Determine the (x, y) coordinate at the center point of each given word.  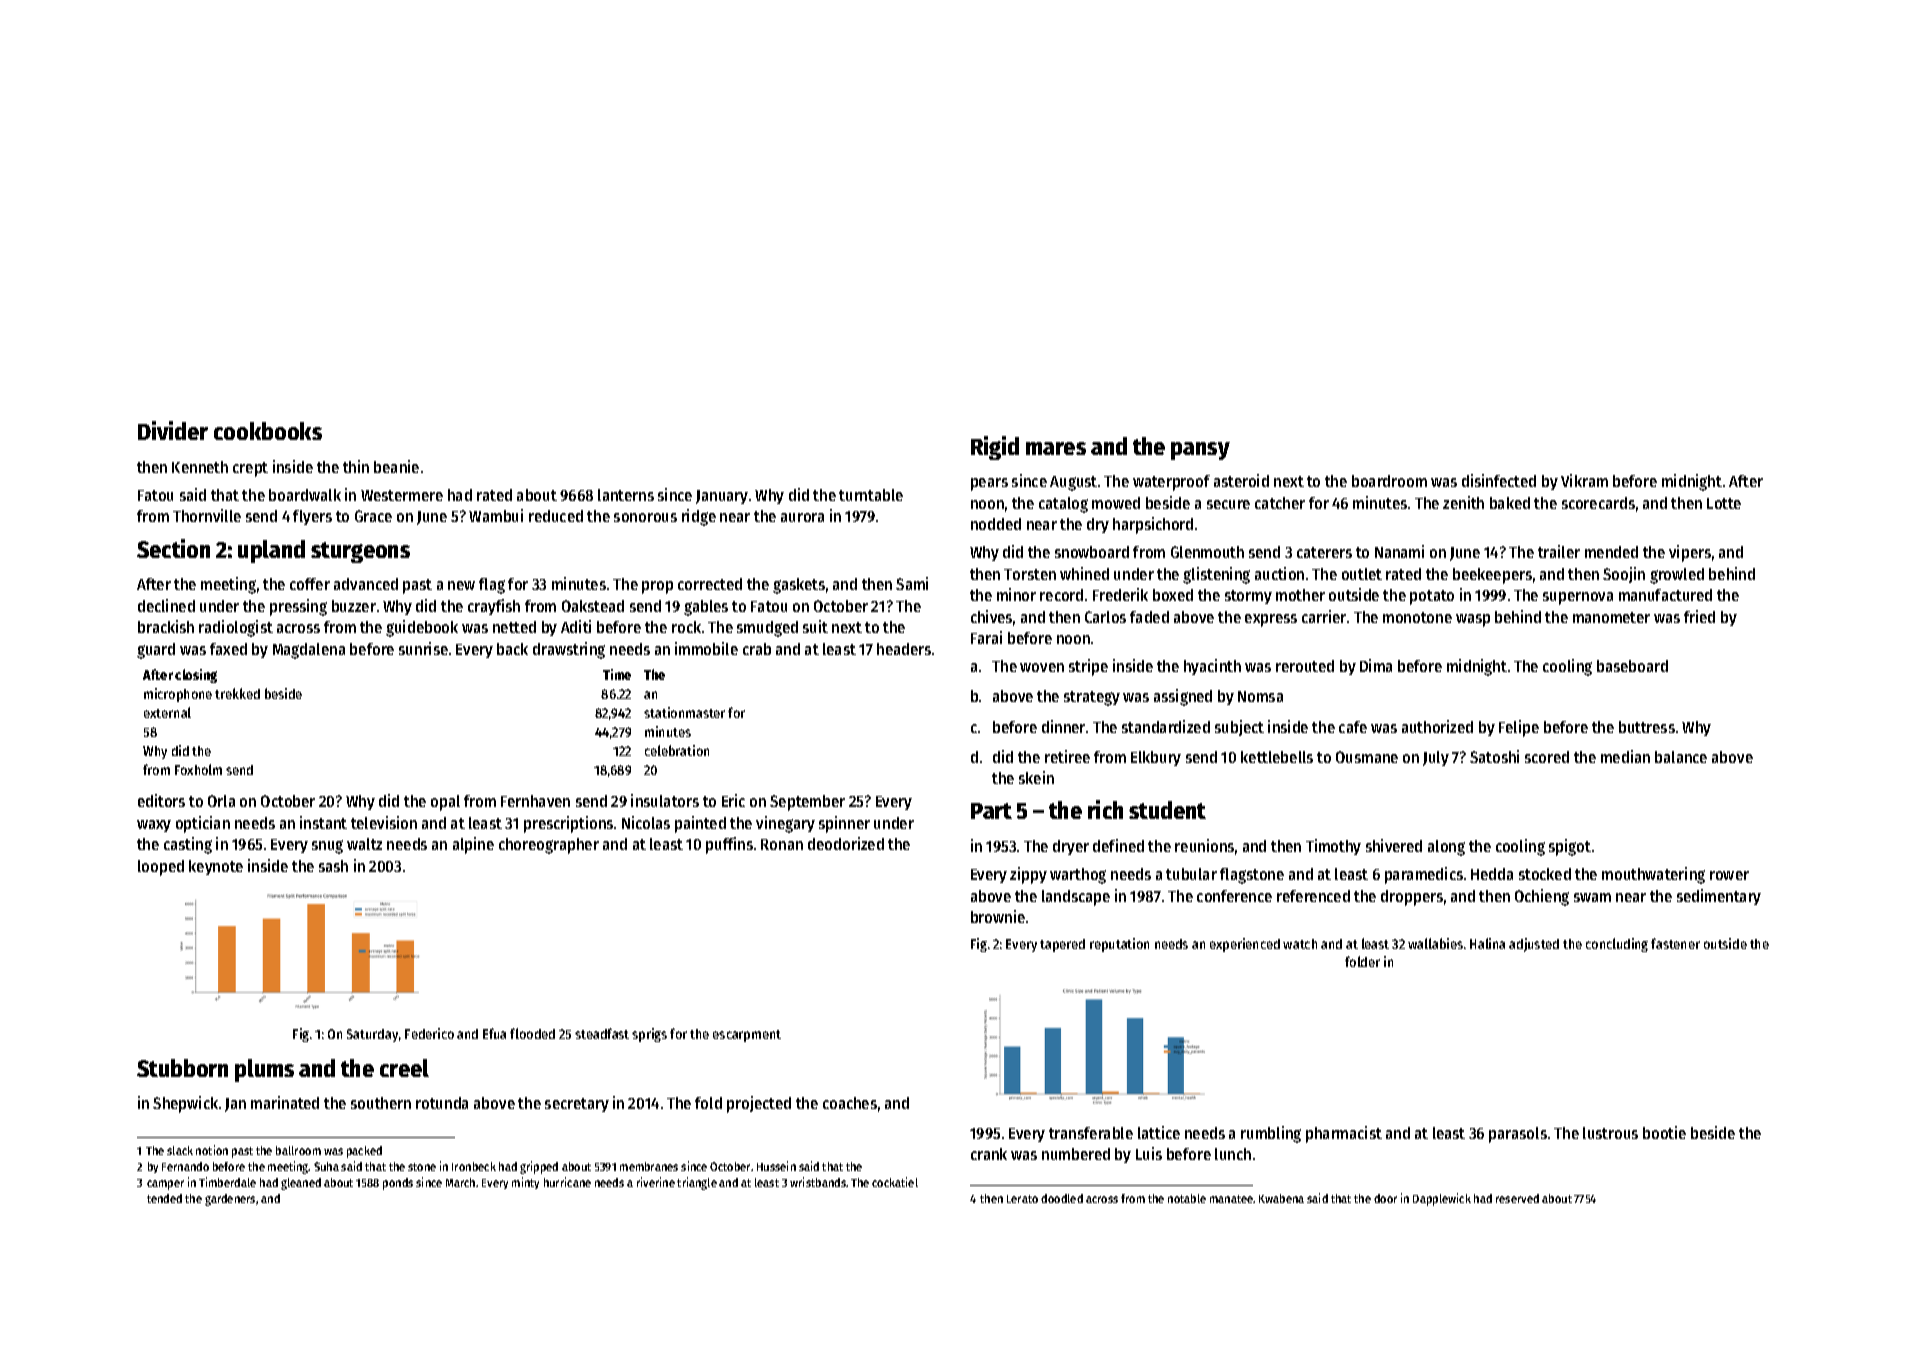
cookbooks (268, 431)
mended (1611, 552)
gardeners (230, 1200)
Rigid (995, 448)
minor (1016, 594)
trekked (237, 693)
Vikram (1584, 480)
